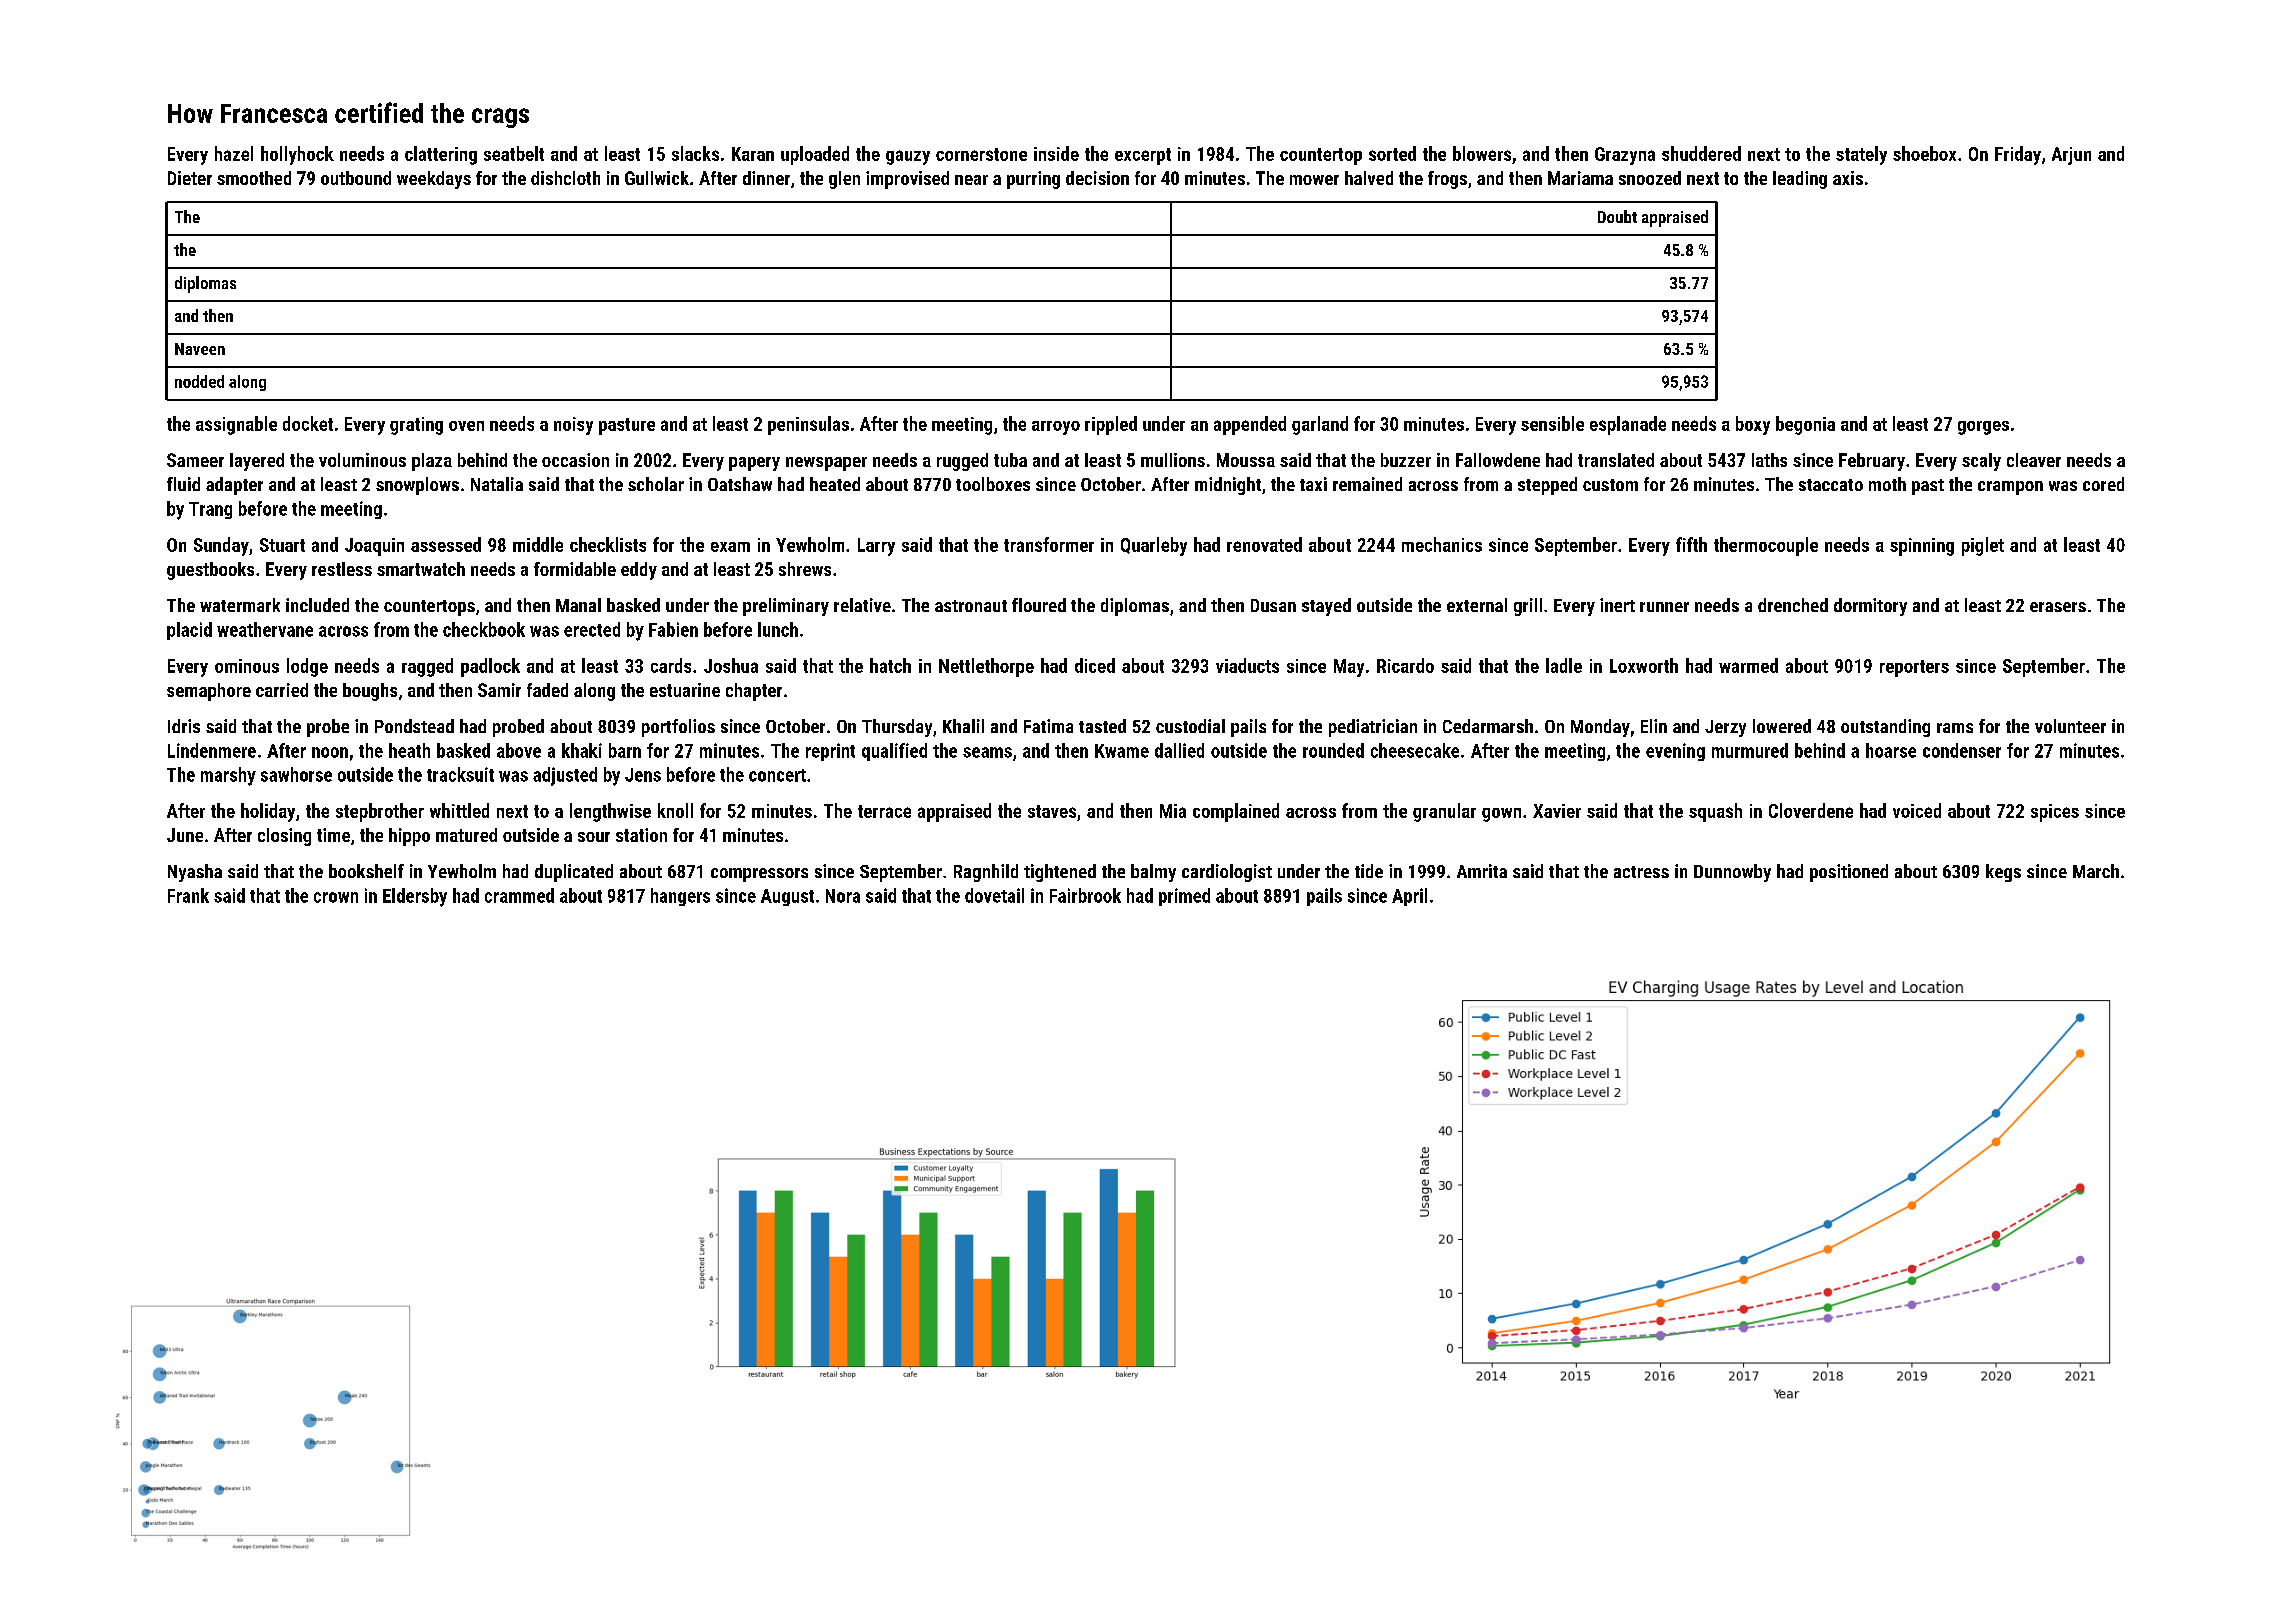 The height and width of the page is (1620, 2292). What do you see at coordinates (190, 178) in the page?
I see `Dieter` at bounding box center [190, 178].
